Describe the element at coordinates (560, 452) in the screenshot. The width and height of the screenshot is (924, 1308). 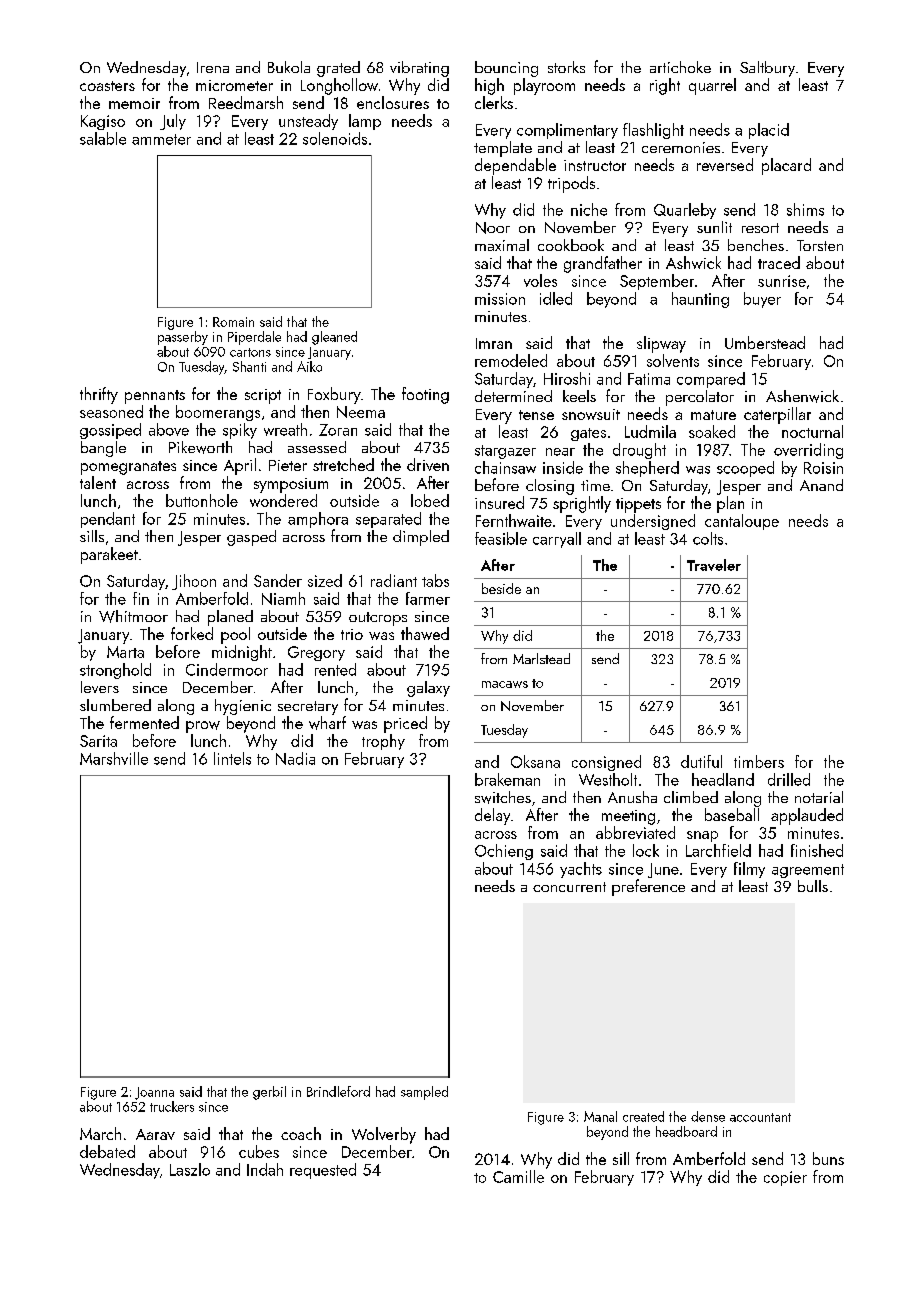
I see `near` at that location.
